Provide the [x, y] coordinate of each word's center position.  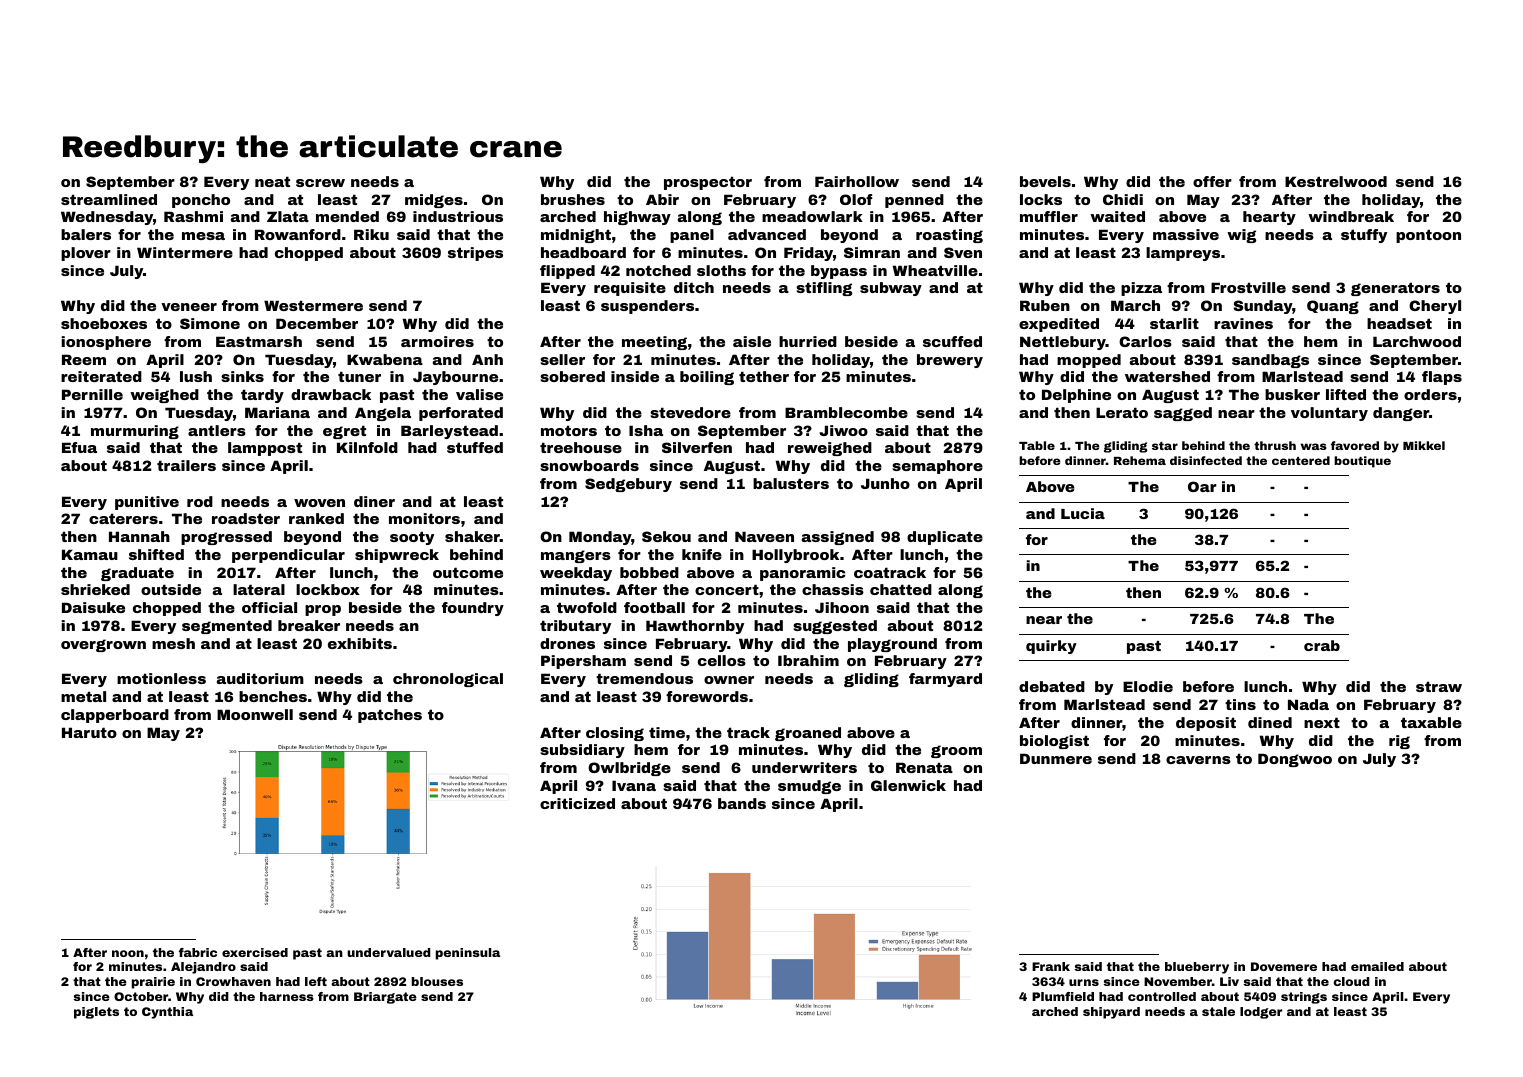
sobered [572, 376]
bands [742, 803]
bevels [1045, 181]
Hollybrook [795, 556]
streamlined [109, 199]
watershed [1167, 376]
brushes [573, 199]
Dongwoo [1295, 760]
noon [128, 953]
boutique [1362, 462]
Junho [885, 483]
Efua [79, 447]
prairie [153, 983]
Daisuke [93, 607]
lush [196, 376]
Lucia [1083, 513]
